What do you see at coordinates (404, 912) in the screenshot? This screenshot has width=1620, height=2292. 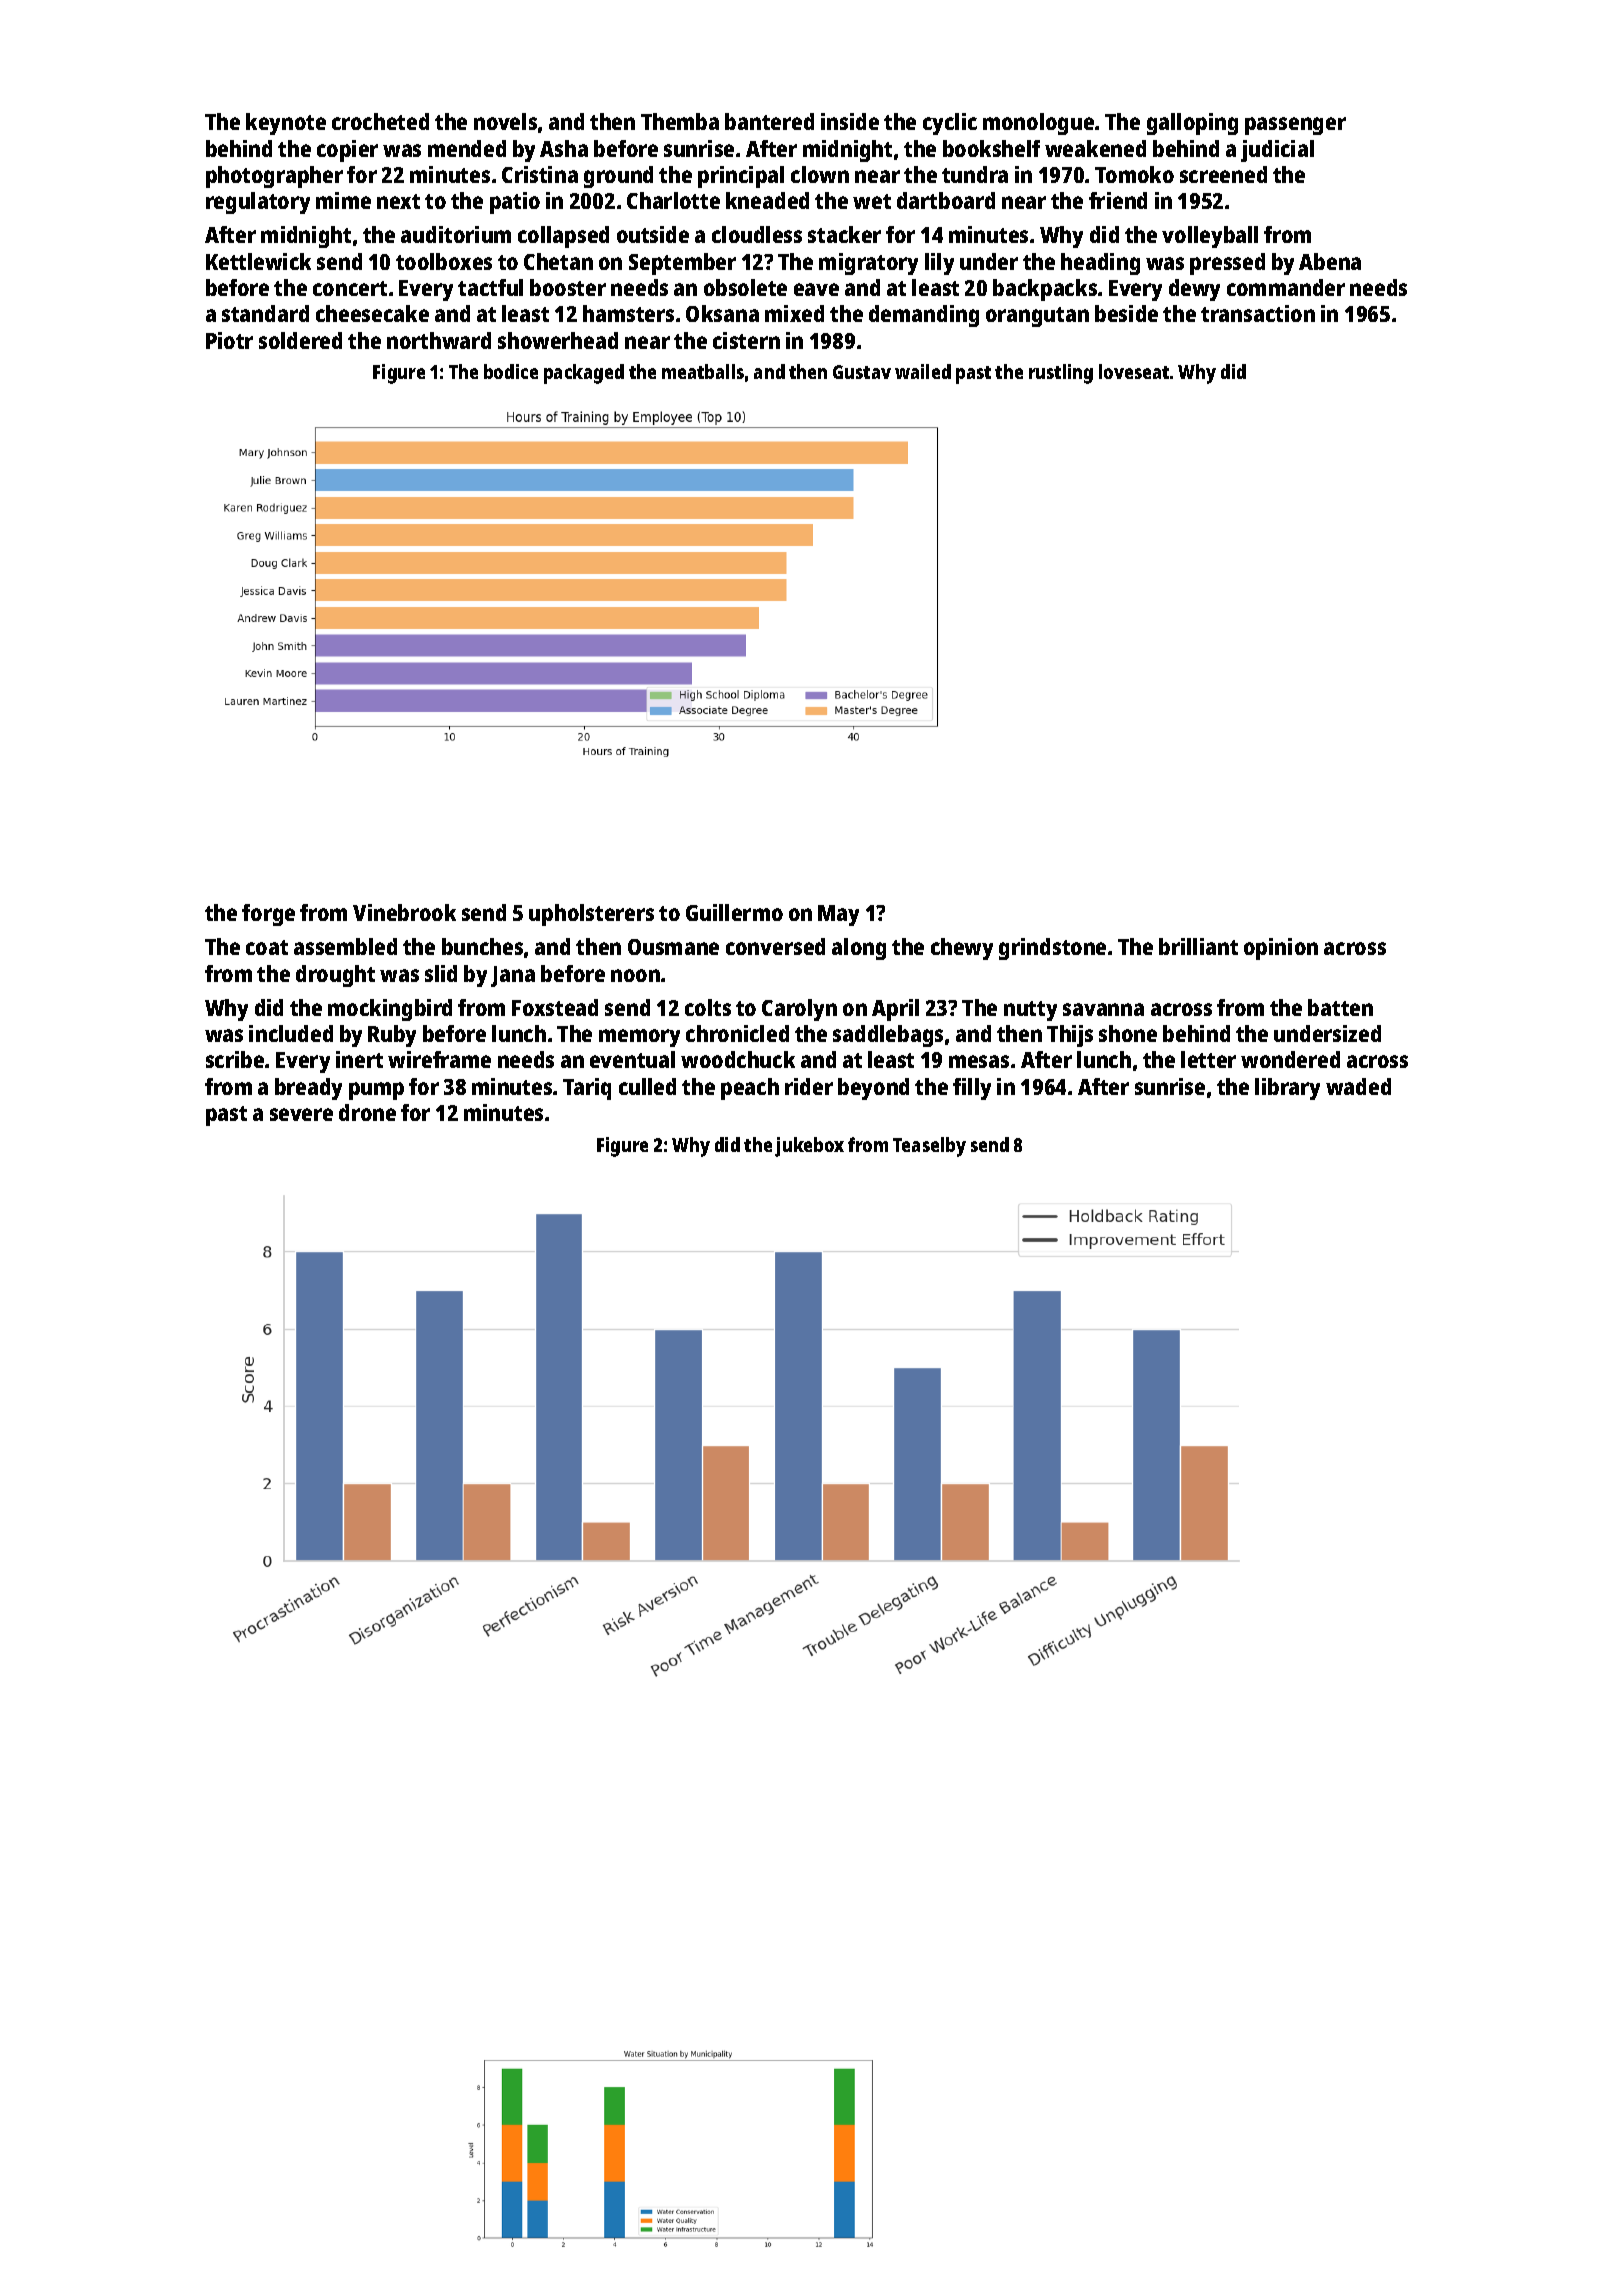 I see `Vinebrook` at bounding box center [404, 912].
